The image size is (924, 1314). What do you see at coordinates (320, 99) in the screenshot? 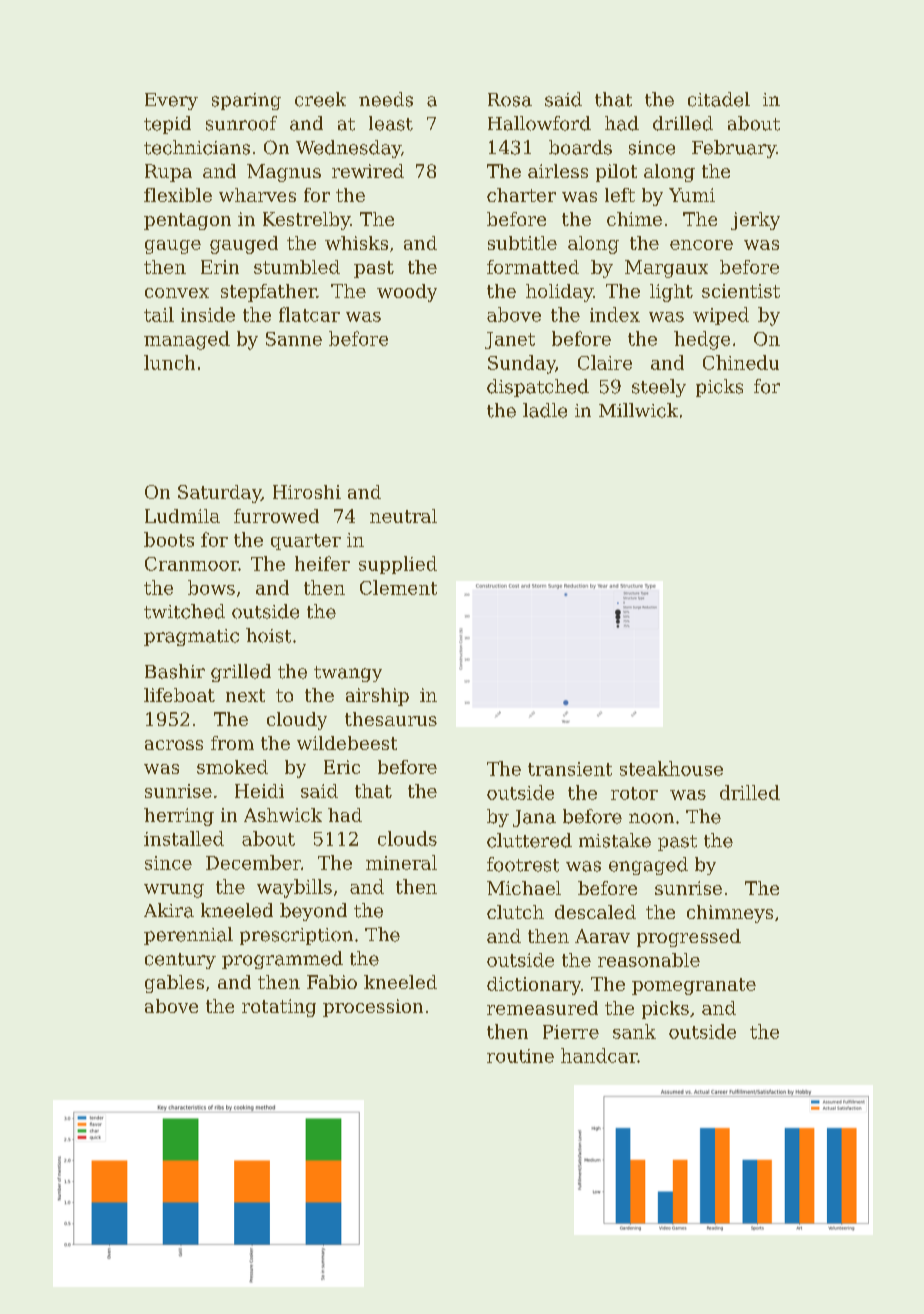
I see `creek` at bounding box center [320, 99].
